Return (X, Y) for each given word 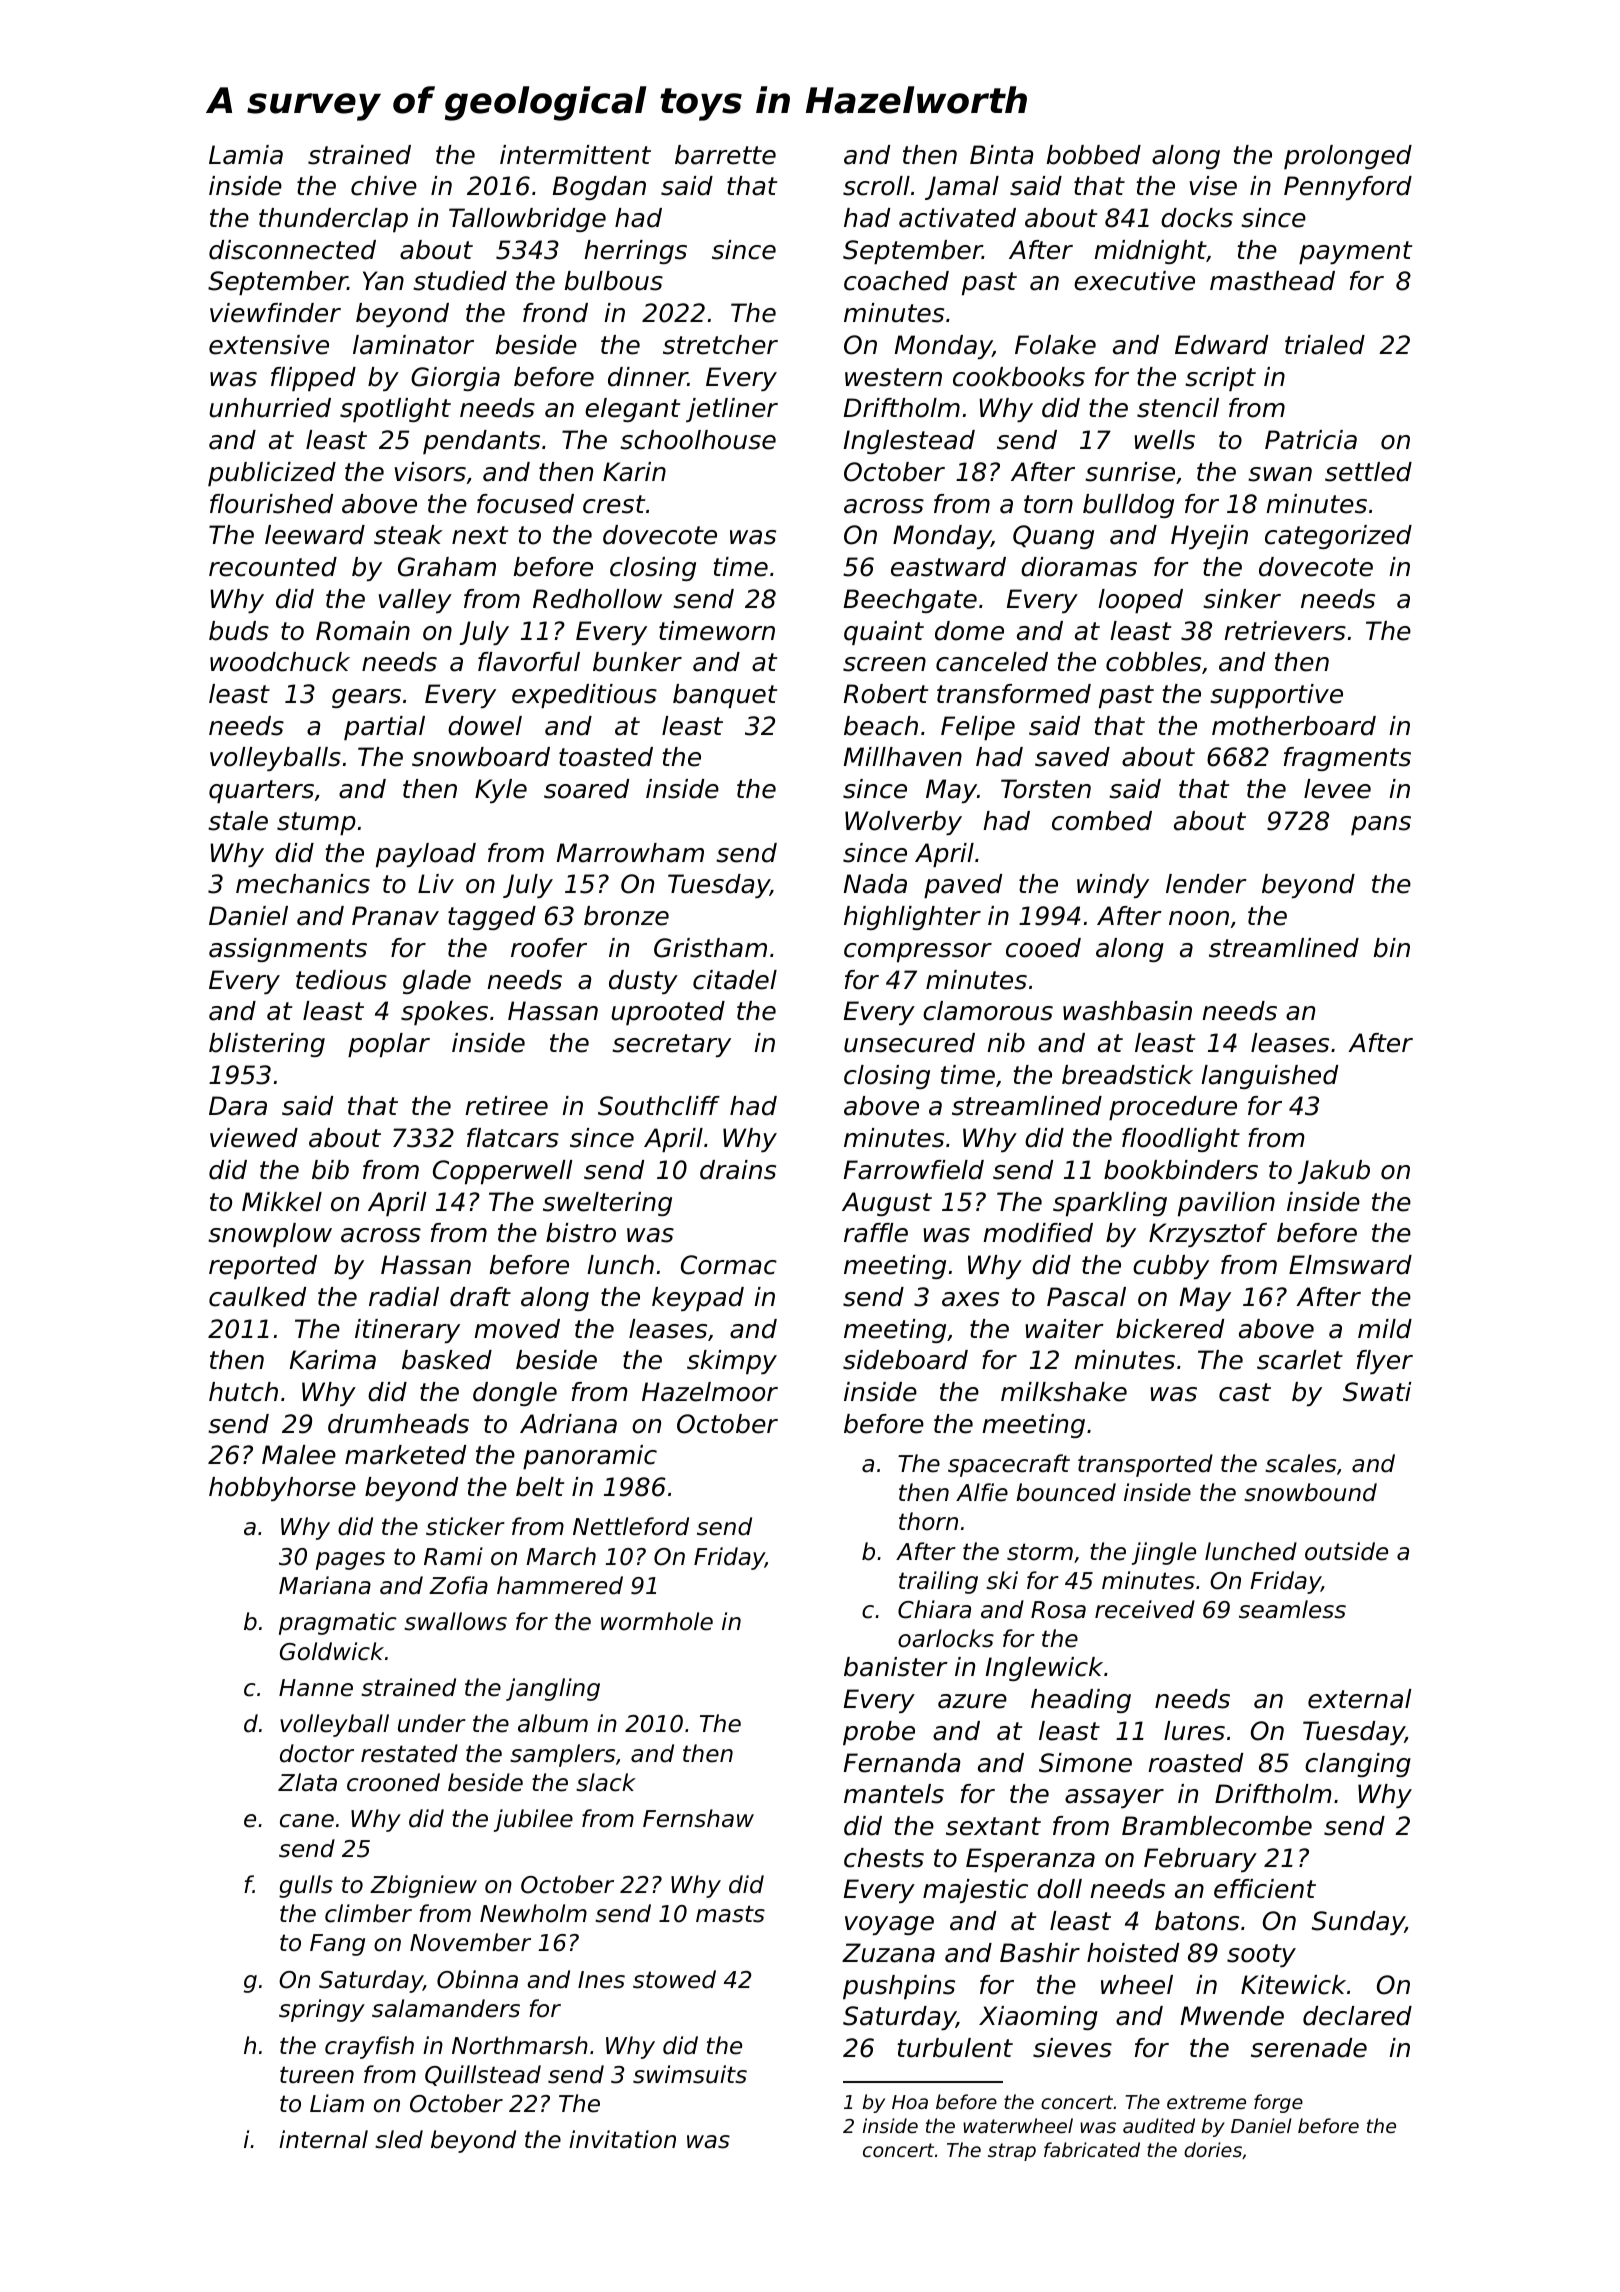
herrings (635, 252)
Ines (601, 1980)
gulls (306, 1886)
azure (972, 1701)
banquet (725, 696)
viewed (254, 1138)
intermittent (575, 155)
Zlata (307, 1782)
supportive (1276, 696)
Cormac (729, 1265)
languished (1269, 1077)
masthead (1272, 281)
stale (238, 821)
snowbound (1310, 1492)
